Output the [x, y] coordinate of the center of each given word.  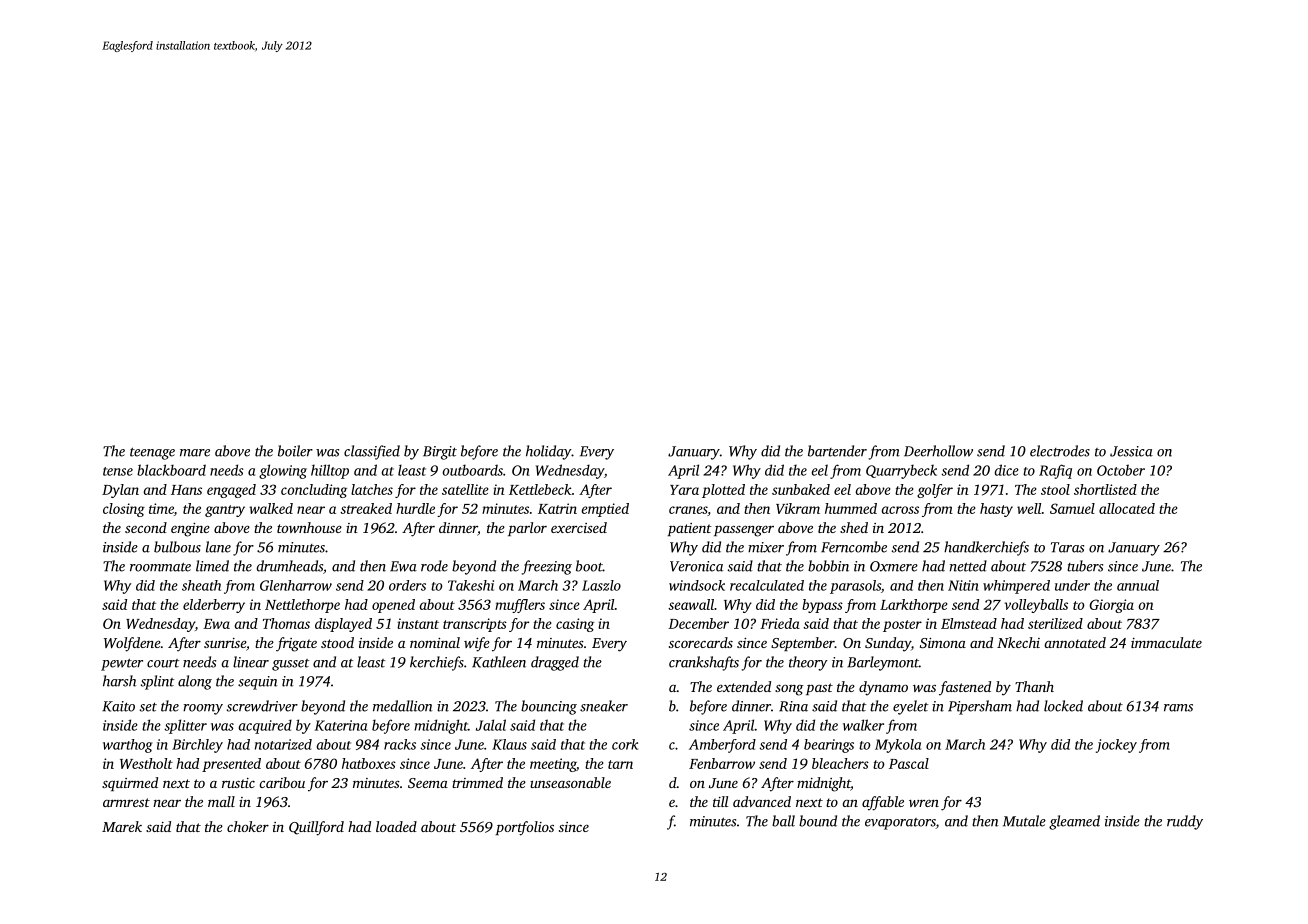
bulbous [177, 547]
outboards [472, 470]
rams [1178, 708]
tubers [1085, 566]
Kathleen [499, 662]
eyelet [910, 707]
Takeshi [471, 585]
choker [248, 826]
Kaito [118, 706]
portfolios [524, 828]
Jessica [1131, 451]
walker [863, 725]
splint [157, 682]
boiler [295, 451]
